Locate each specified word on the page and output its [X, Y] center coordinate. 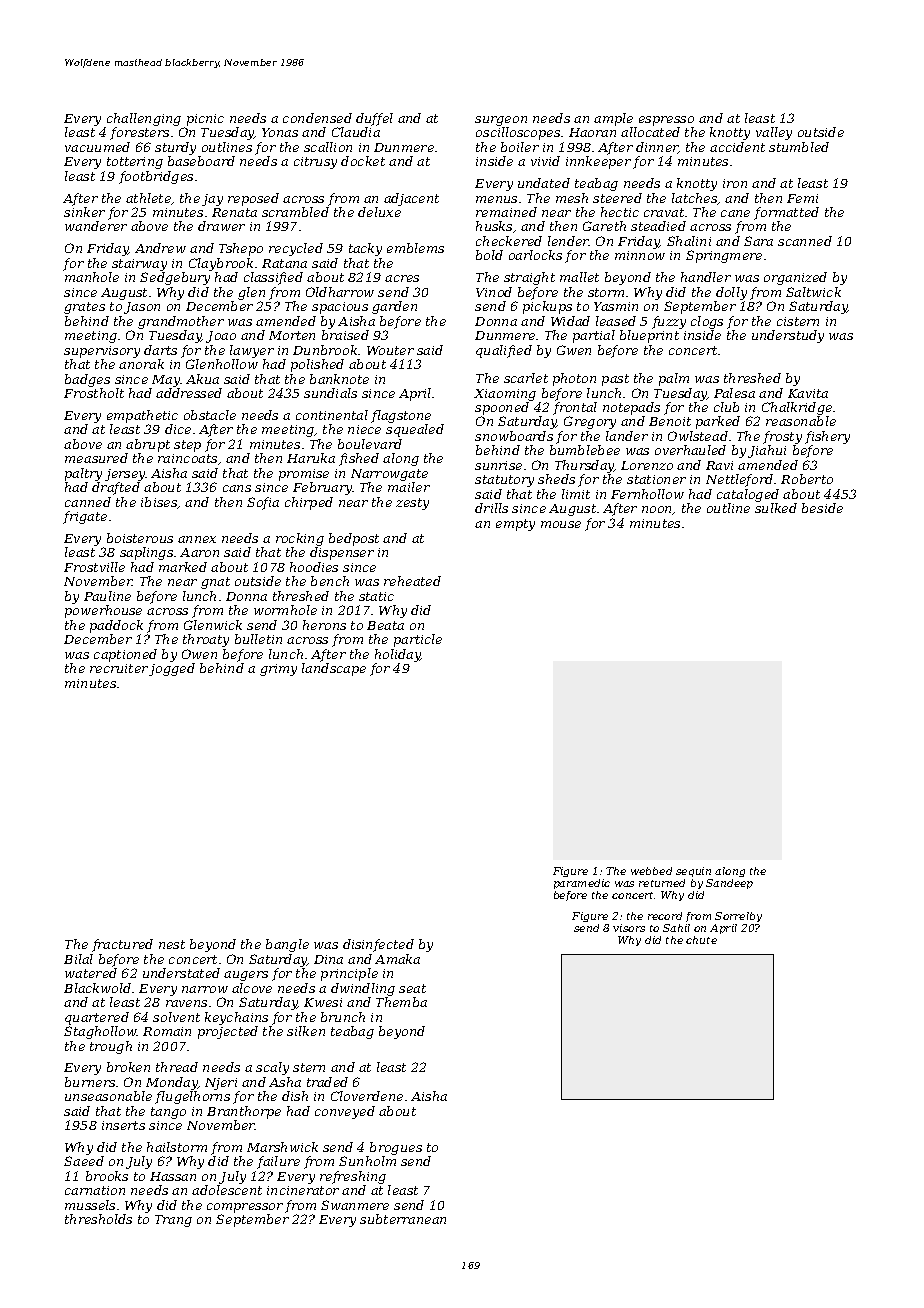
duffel [374, 119]
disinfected [378, 945]
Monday [172, 1083]
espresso [666, 121]
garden [394, 307]
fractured [122, 945]
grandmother [181, 322]
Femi [802, 198]
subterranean [403, 1219]
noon [657, 510]
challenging [144, 119]
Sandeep [729, 884]
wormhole [285, 610]
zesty [412, 504]
